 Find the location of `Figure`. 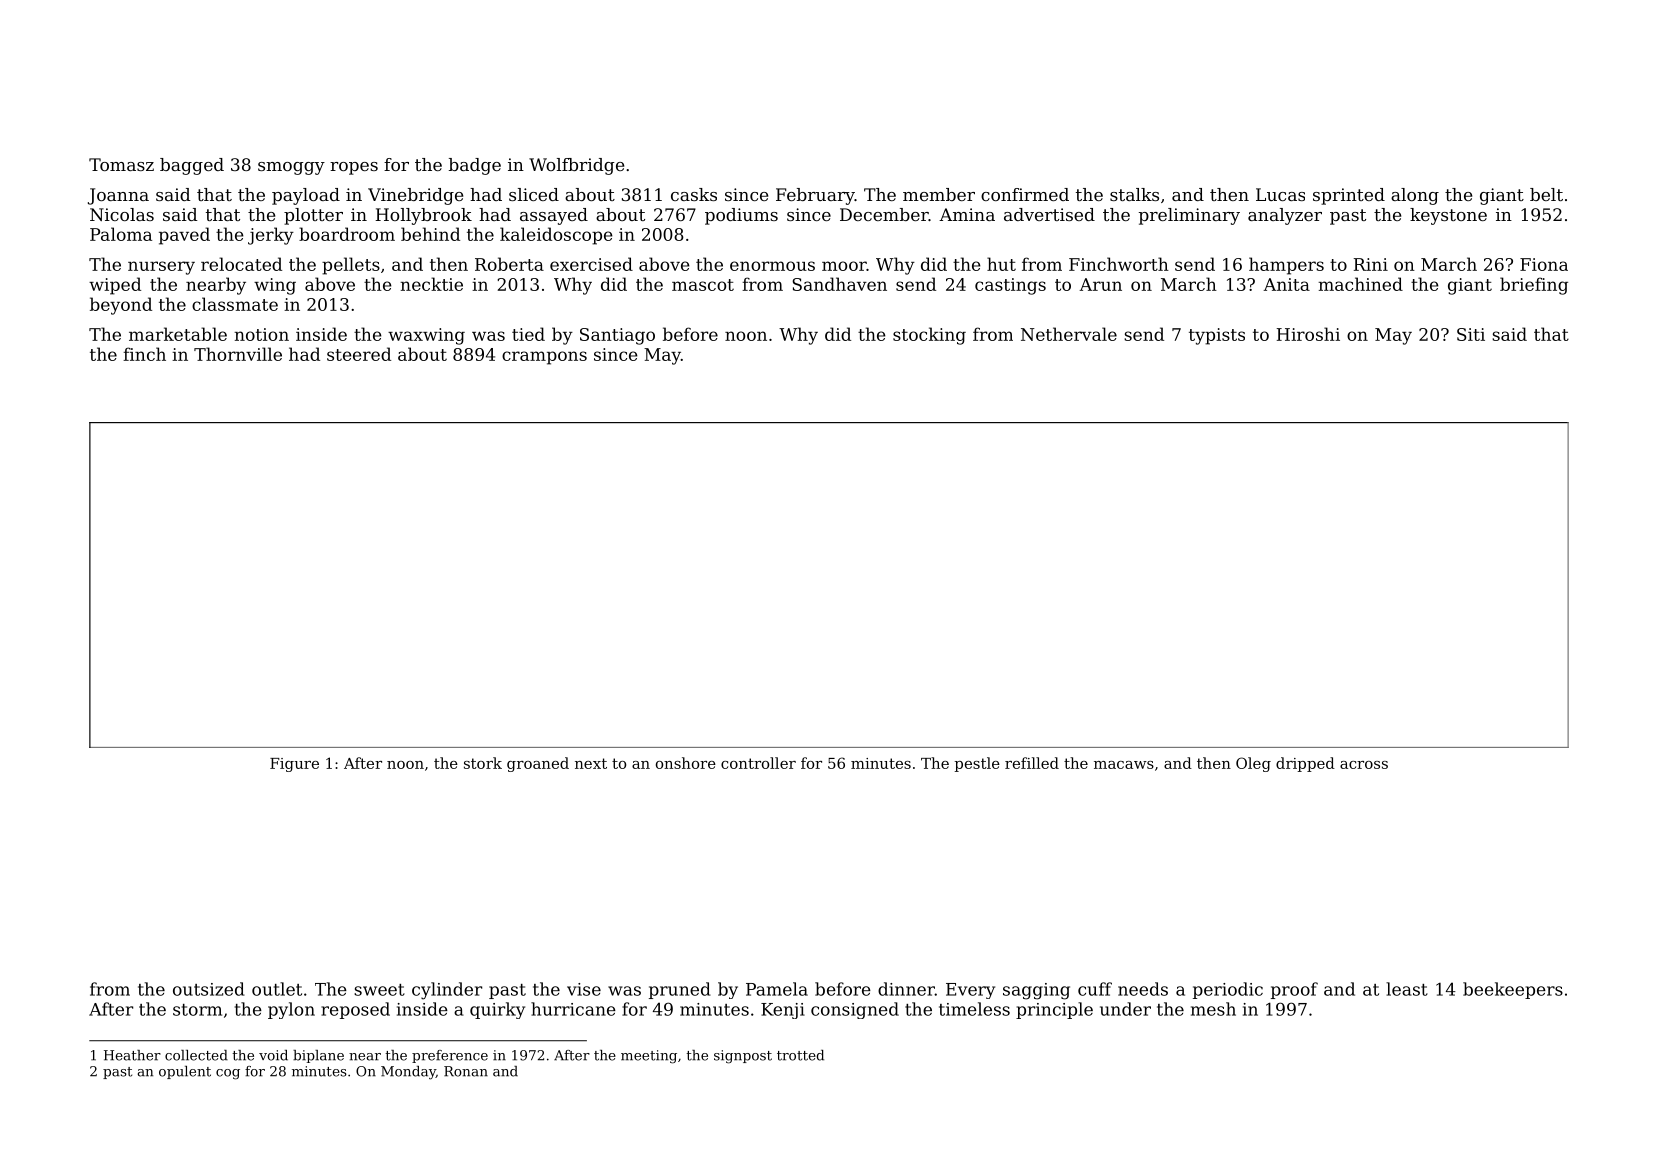

Figure is located at coordinates (294, 765).
